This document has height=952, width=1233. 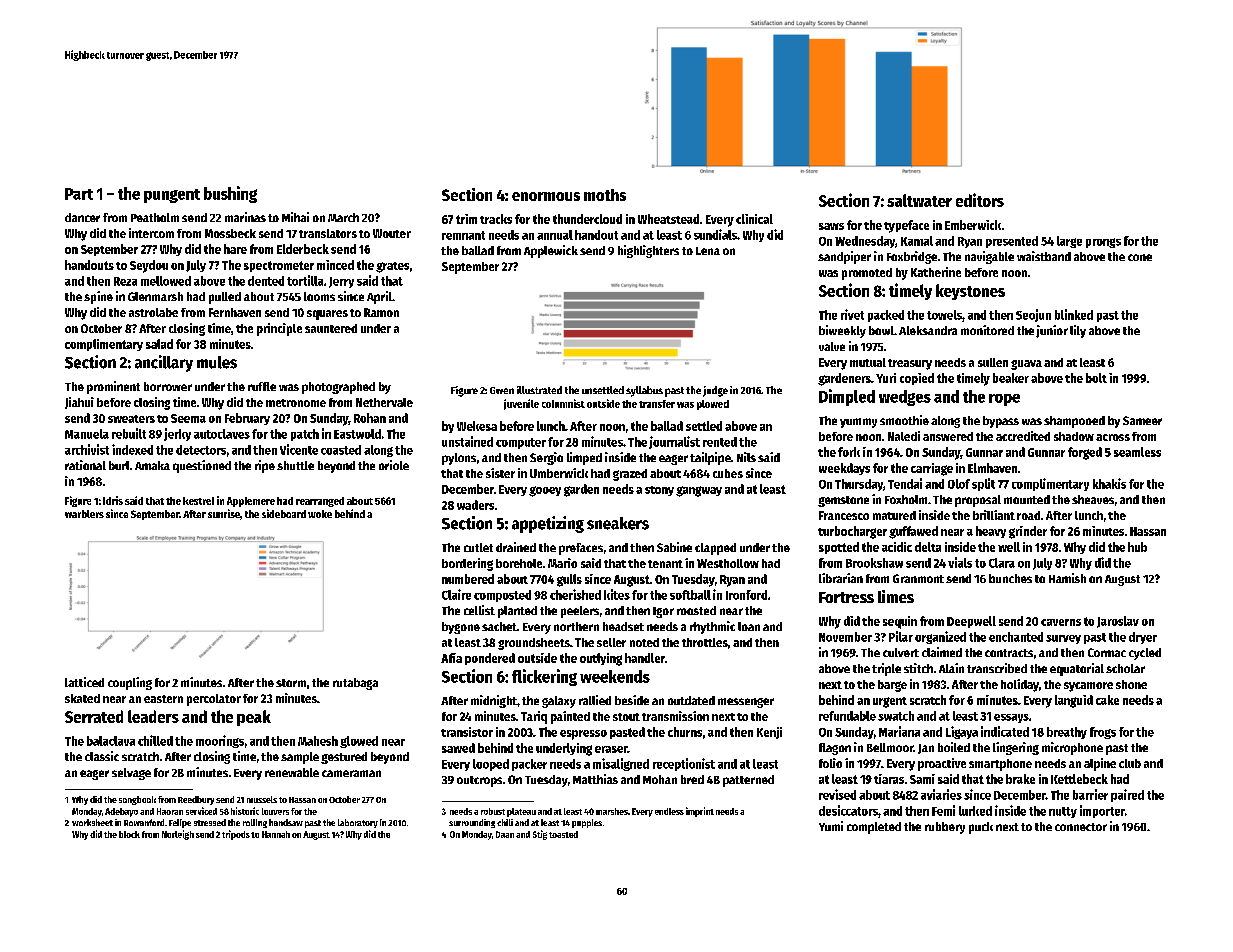 What do you see at coordinates (1118, 622) in the document?
I see `Jaroslav` at bounding box center [1118, 622].
